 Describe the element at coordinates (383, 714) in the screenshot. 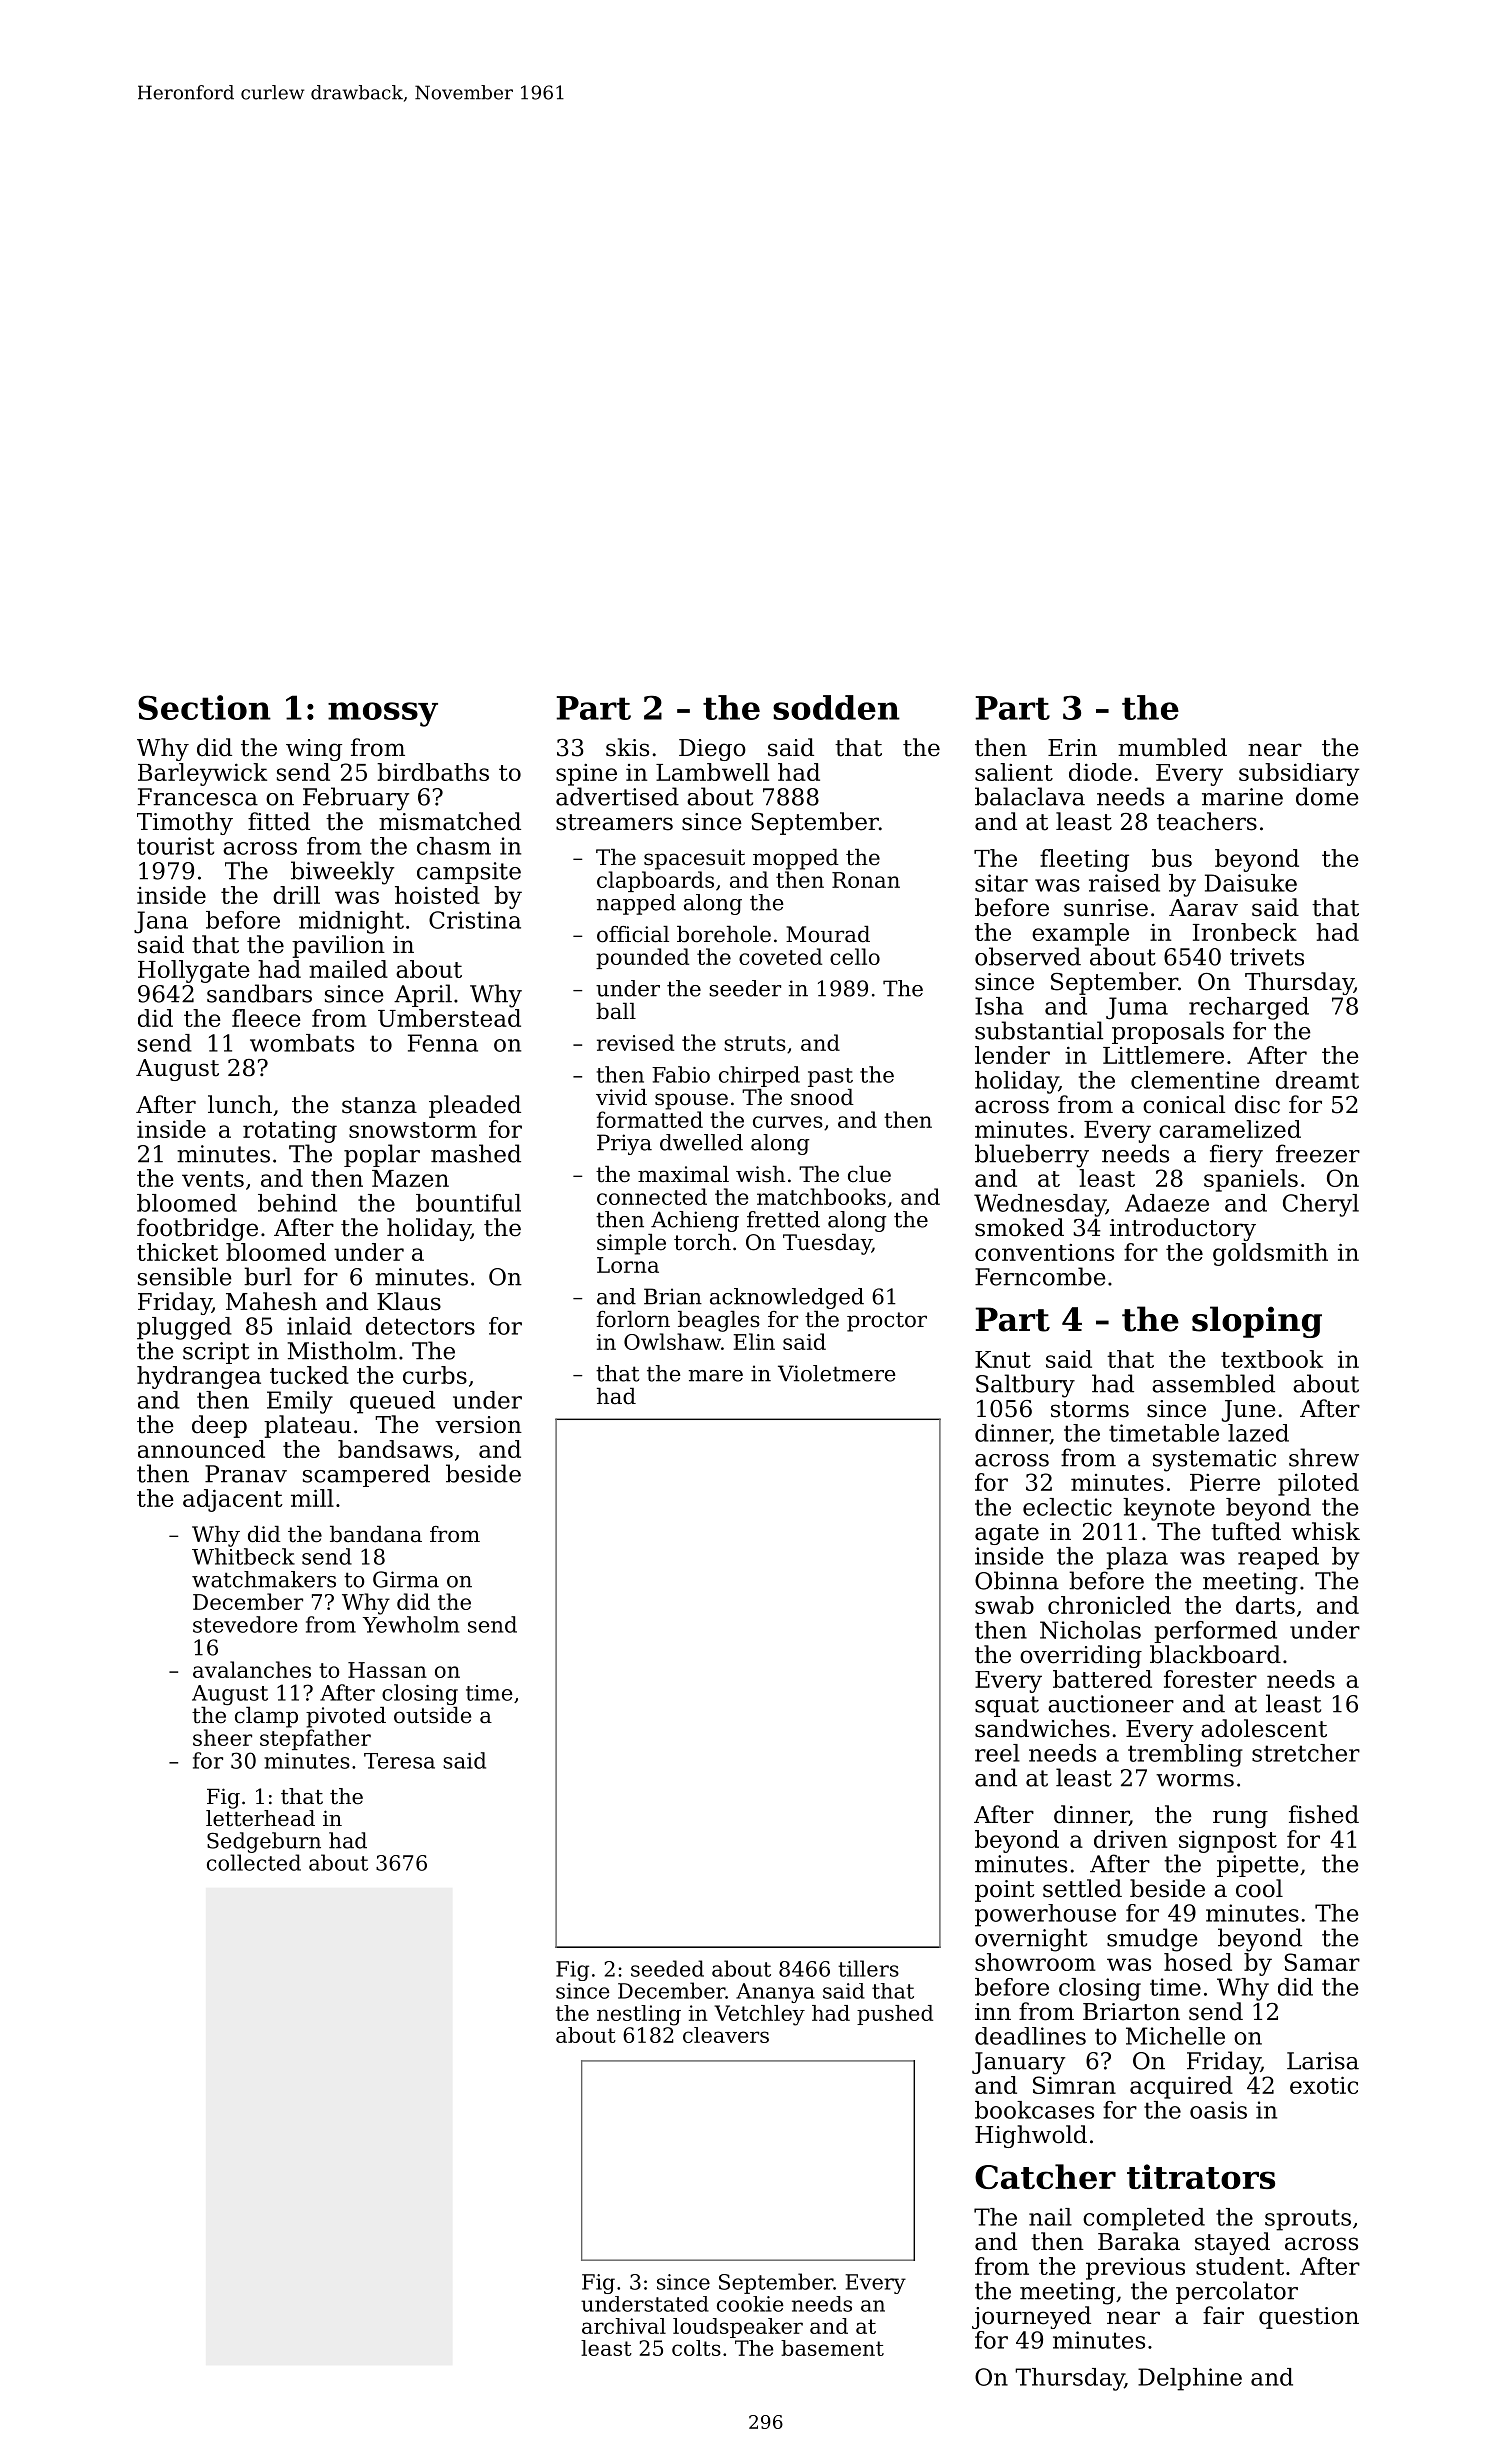

I see `mossy` at that location.
